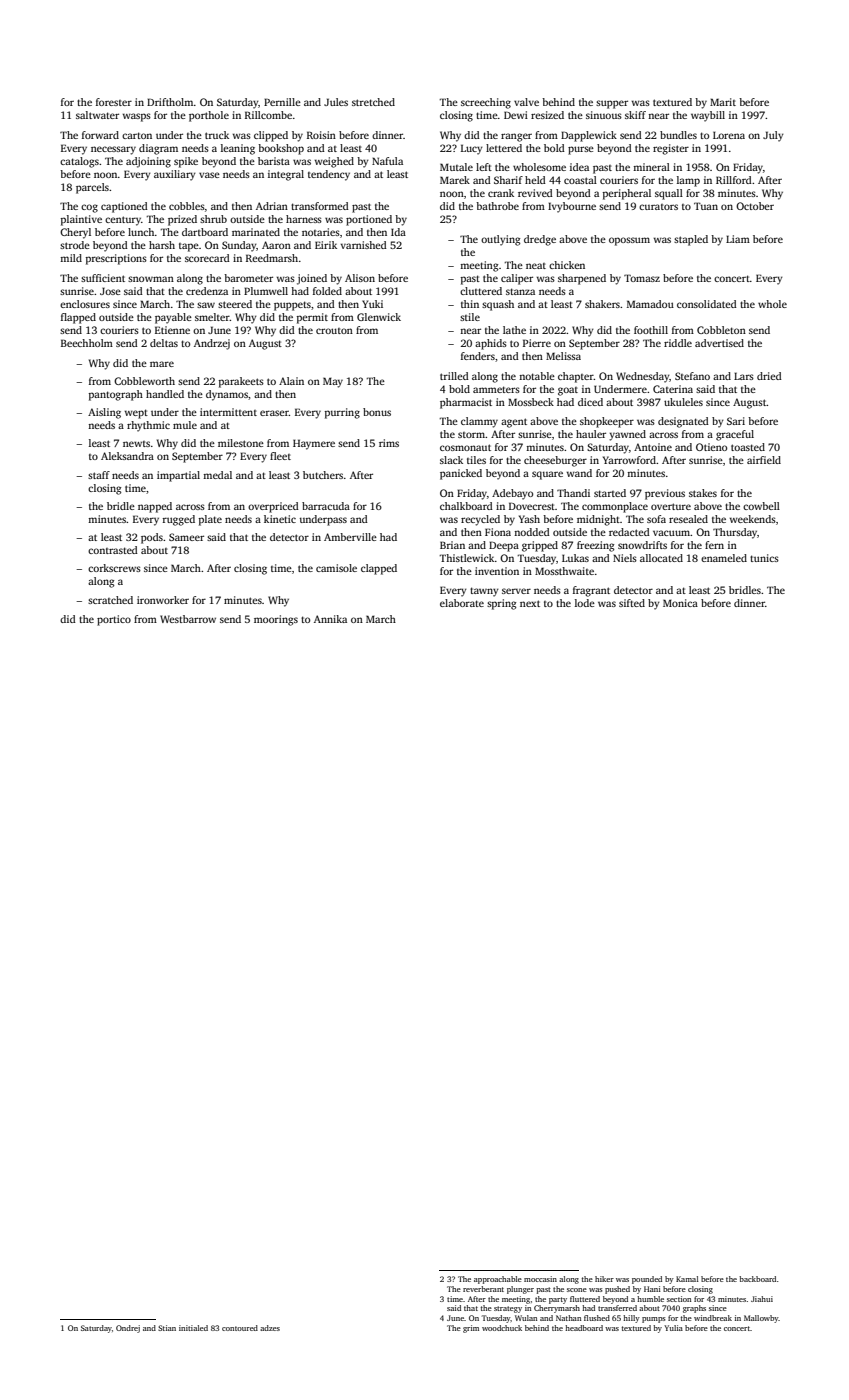 The width and height of the screenshot is (849, 1400). Describe the element at coordinates (651, 330) in the screenshot. I see `foothill` at that location.
